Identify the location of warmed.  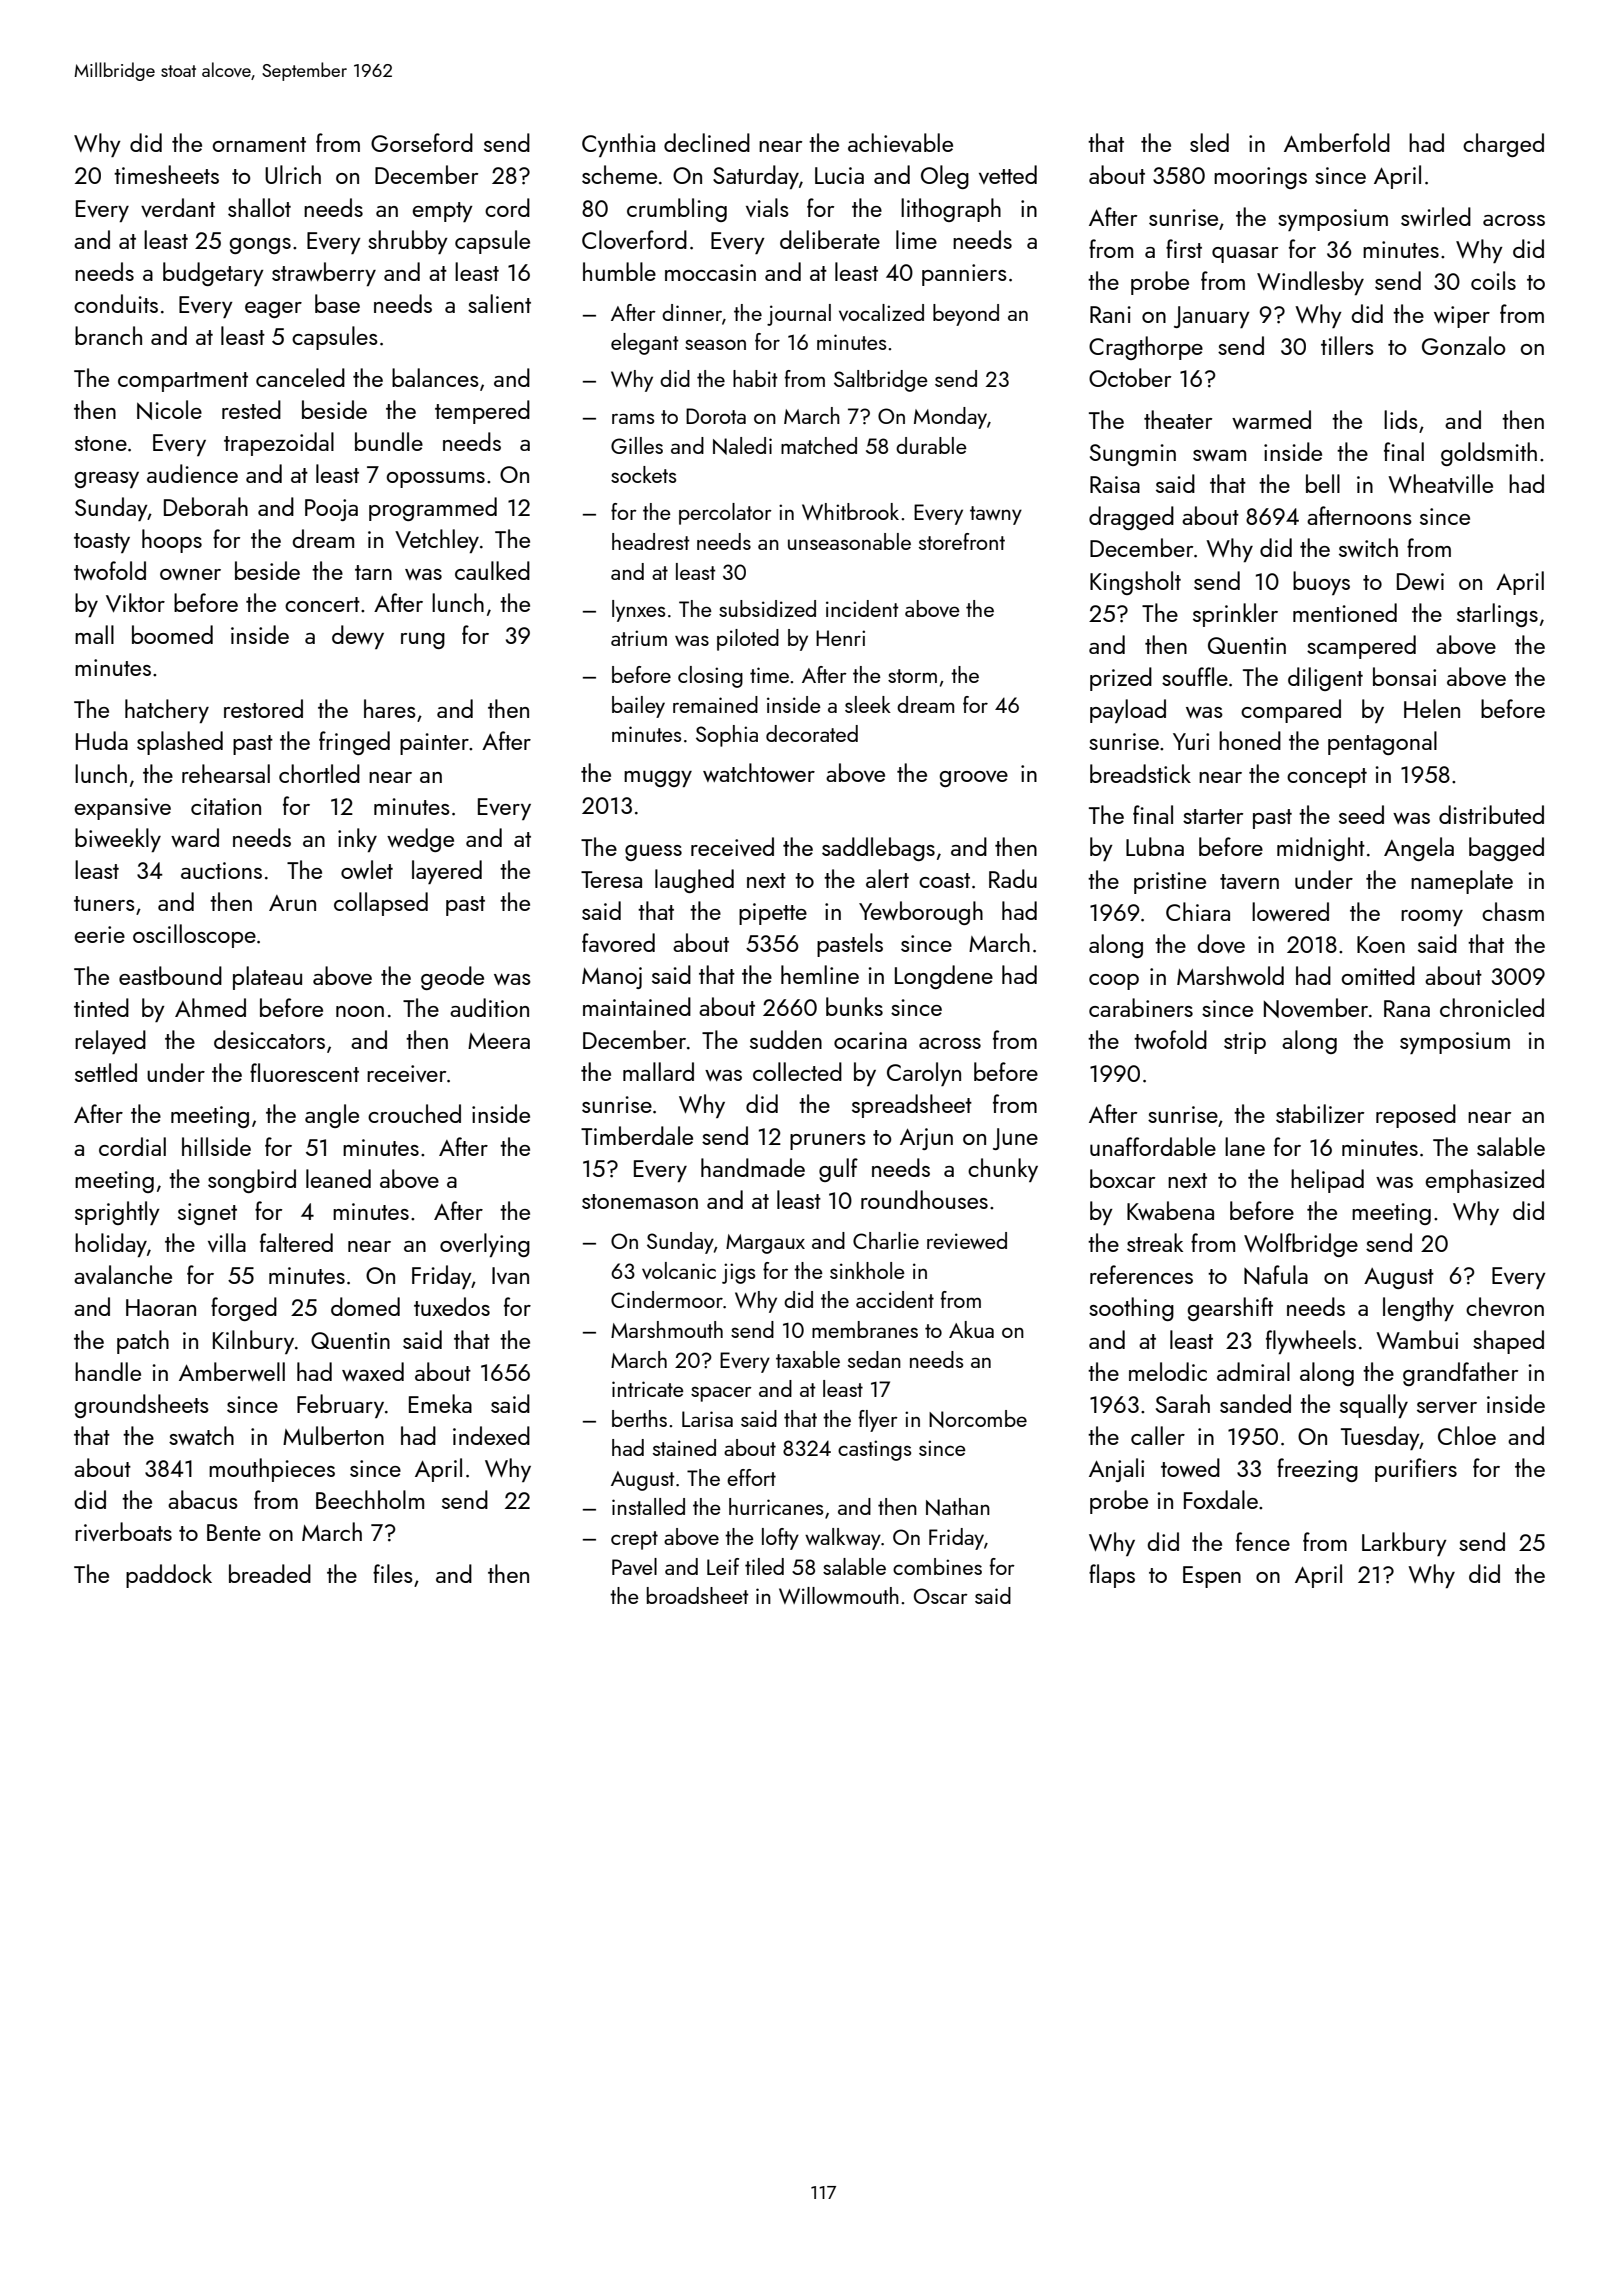
(1271, 419).
